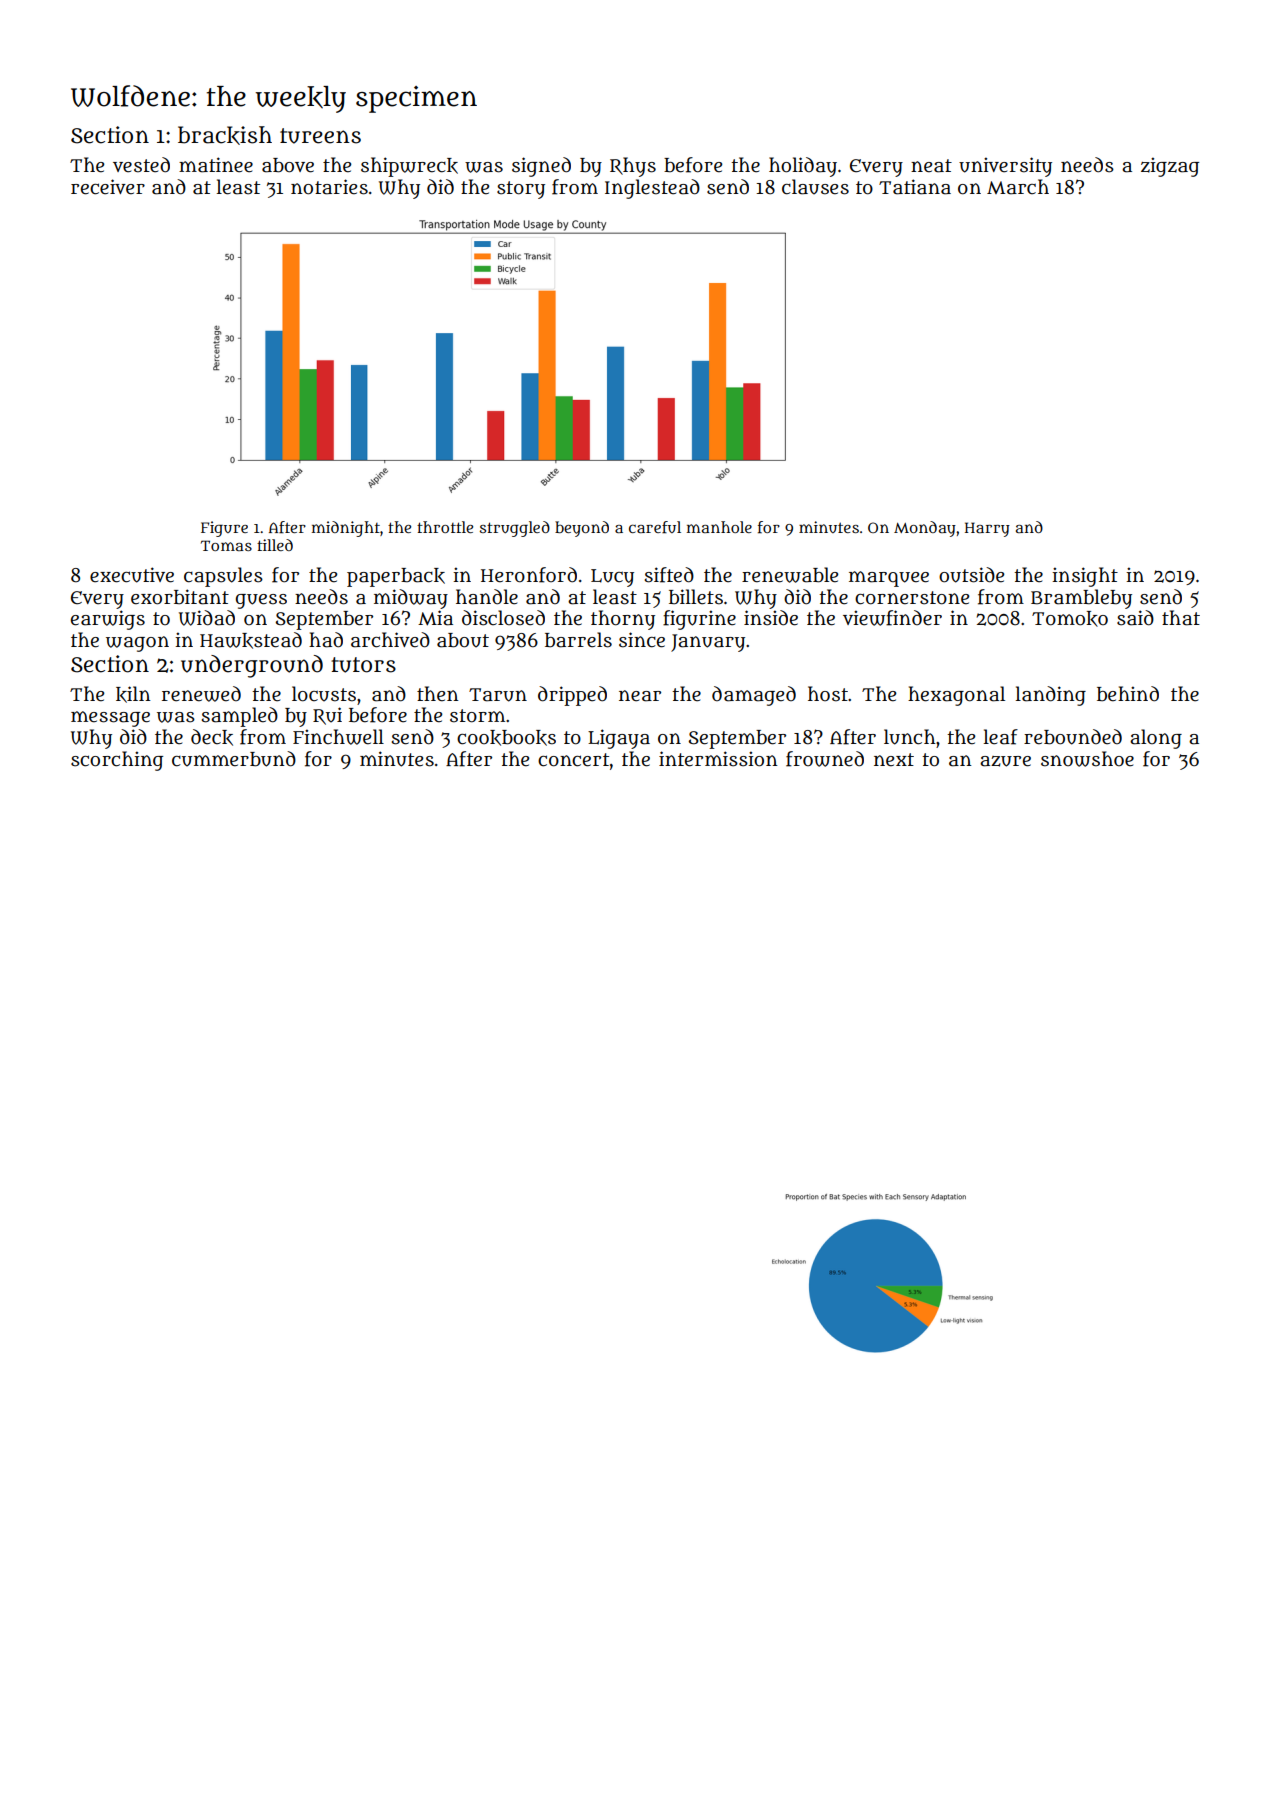  Describe the element at coordinates (141, 165) in the image. I see `vested` at that location.
